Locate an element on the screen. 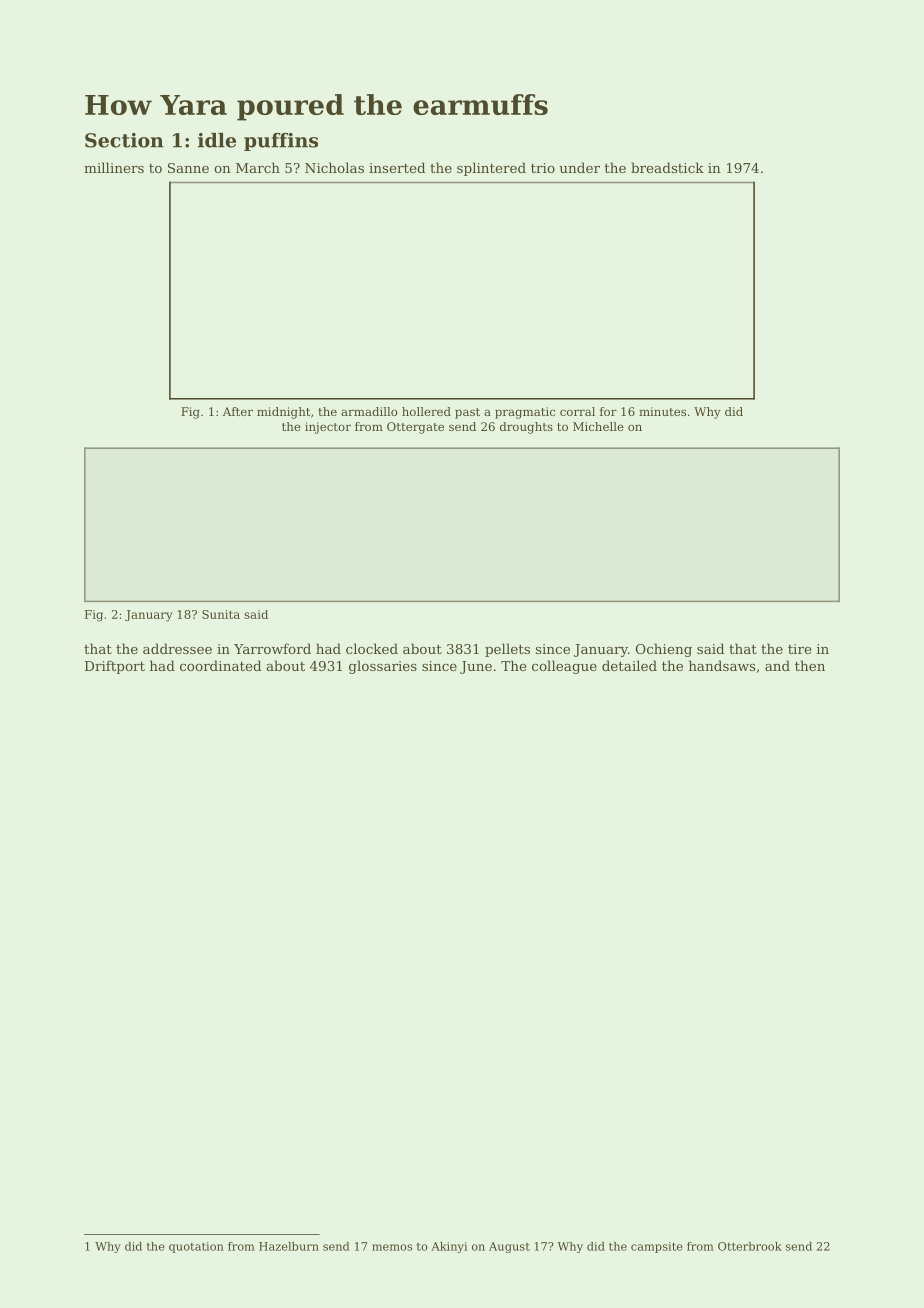  splintered is located at coordinates (491, 169).
